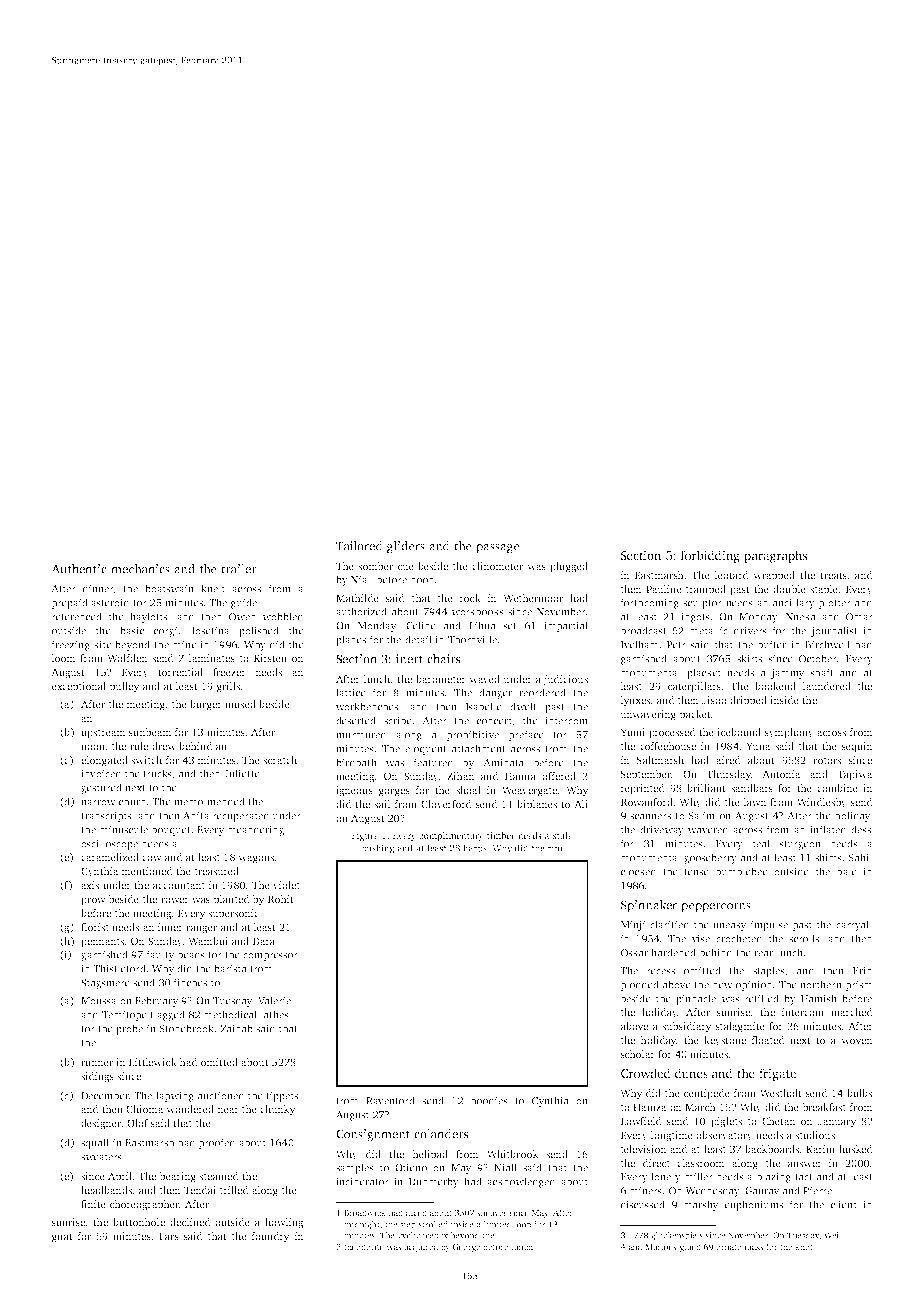 Image resolution: width=924 pixels, height=1308 pixels. I want to click on carryall, so click(854, 925).
